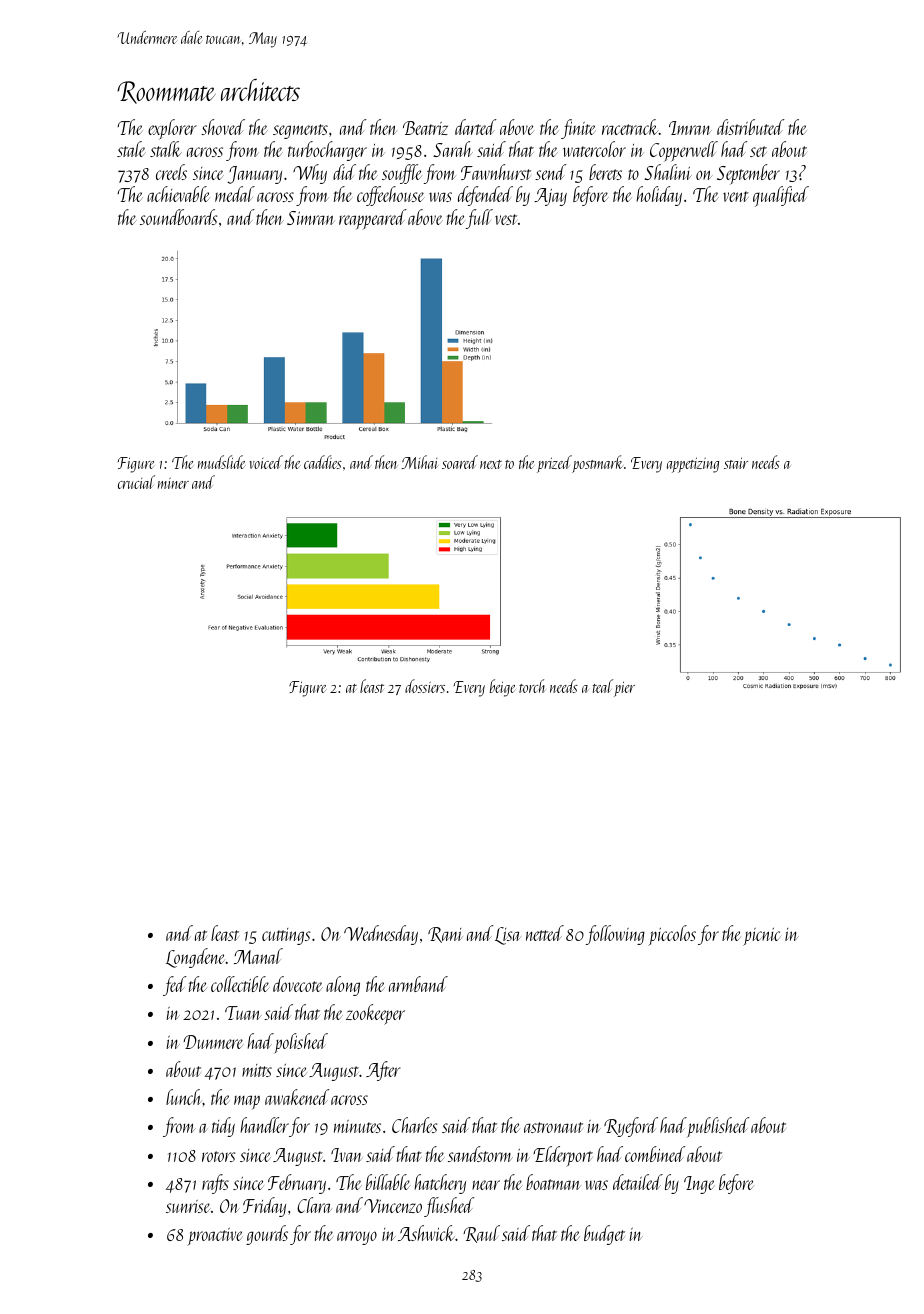 The height and width of the page is (1314, 924). Describe the element at coordinates (218, 1156) in the page. I see `rotors` at that location.
